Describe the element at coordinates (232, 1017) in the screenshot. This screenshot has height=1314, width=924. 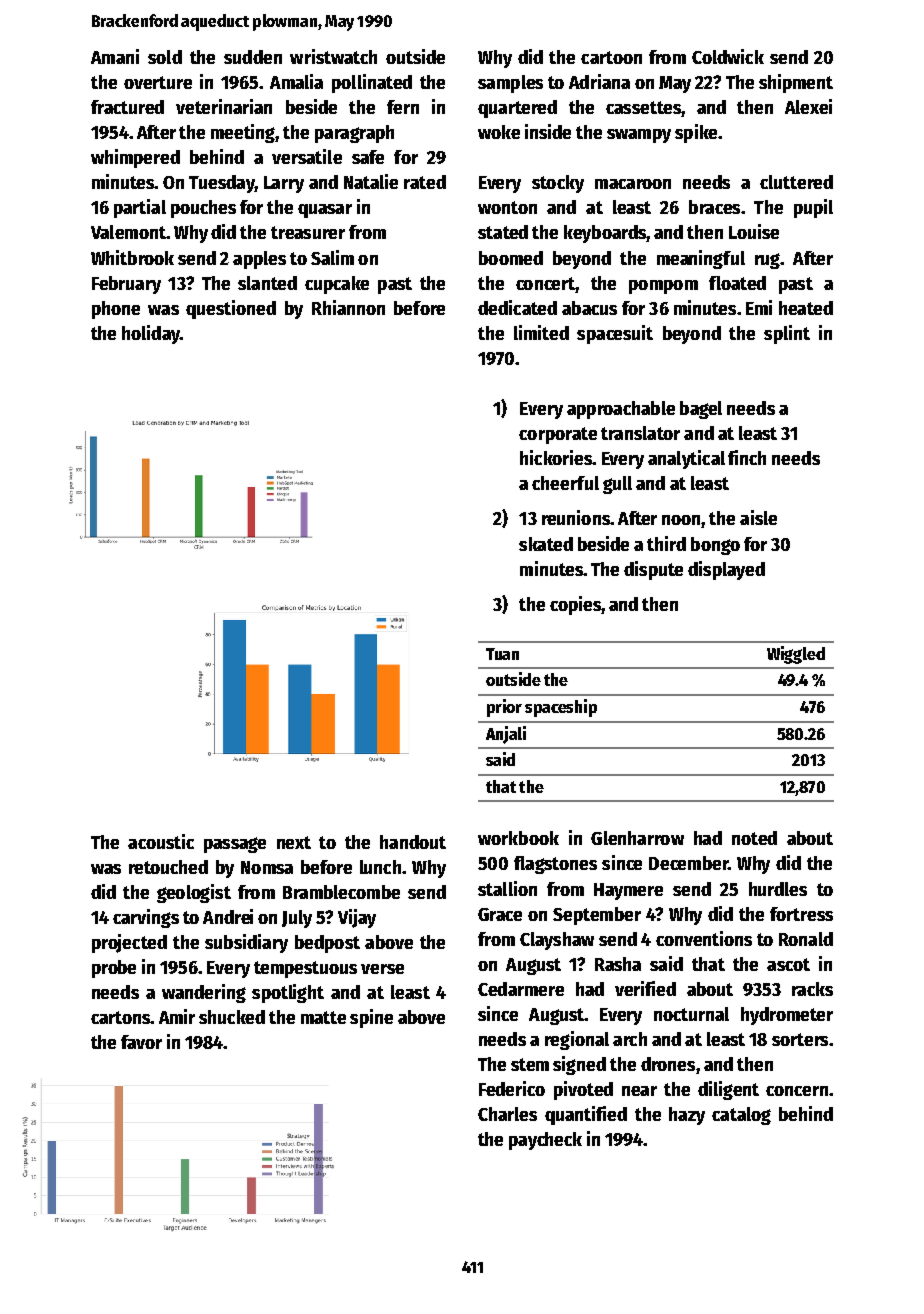
I see `shucked` at that location.
